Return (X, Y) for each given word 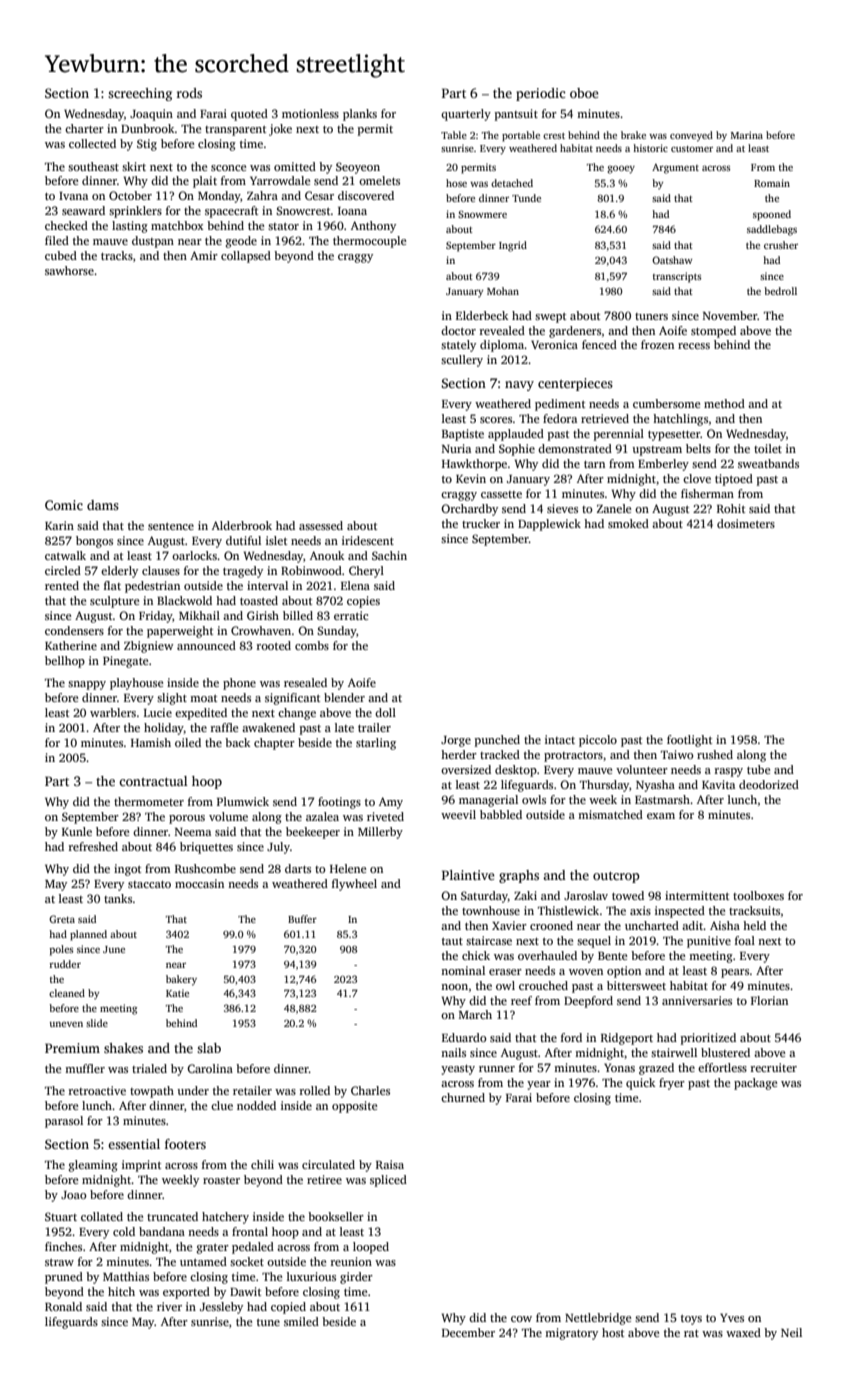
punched (497, 741)
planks (360, 115)
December (468, 1332)
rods (189, 93)
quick (640, 1084)
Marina (747, 135)
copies (363, 602)
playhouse (136, 684)
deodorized (769, 784)
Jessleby (221, 1308)
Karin (59, 525)
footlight (689, 741)
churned (463, 1097)
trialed (149, 1068)
